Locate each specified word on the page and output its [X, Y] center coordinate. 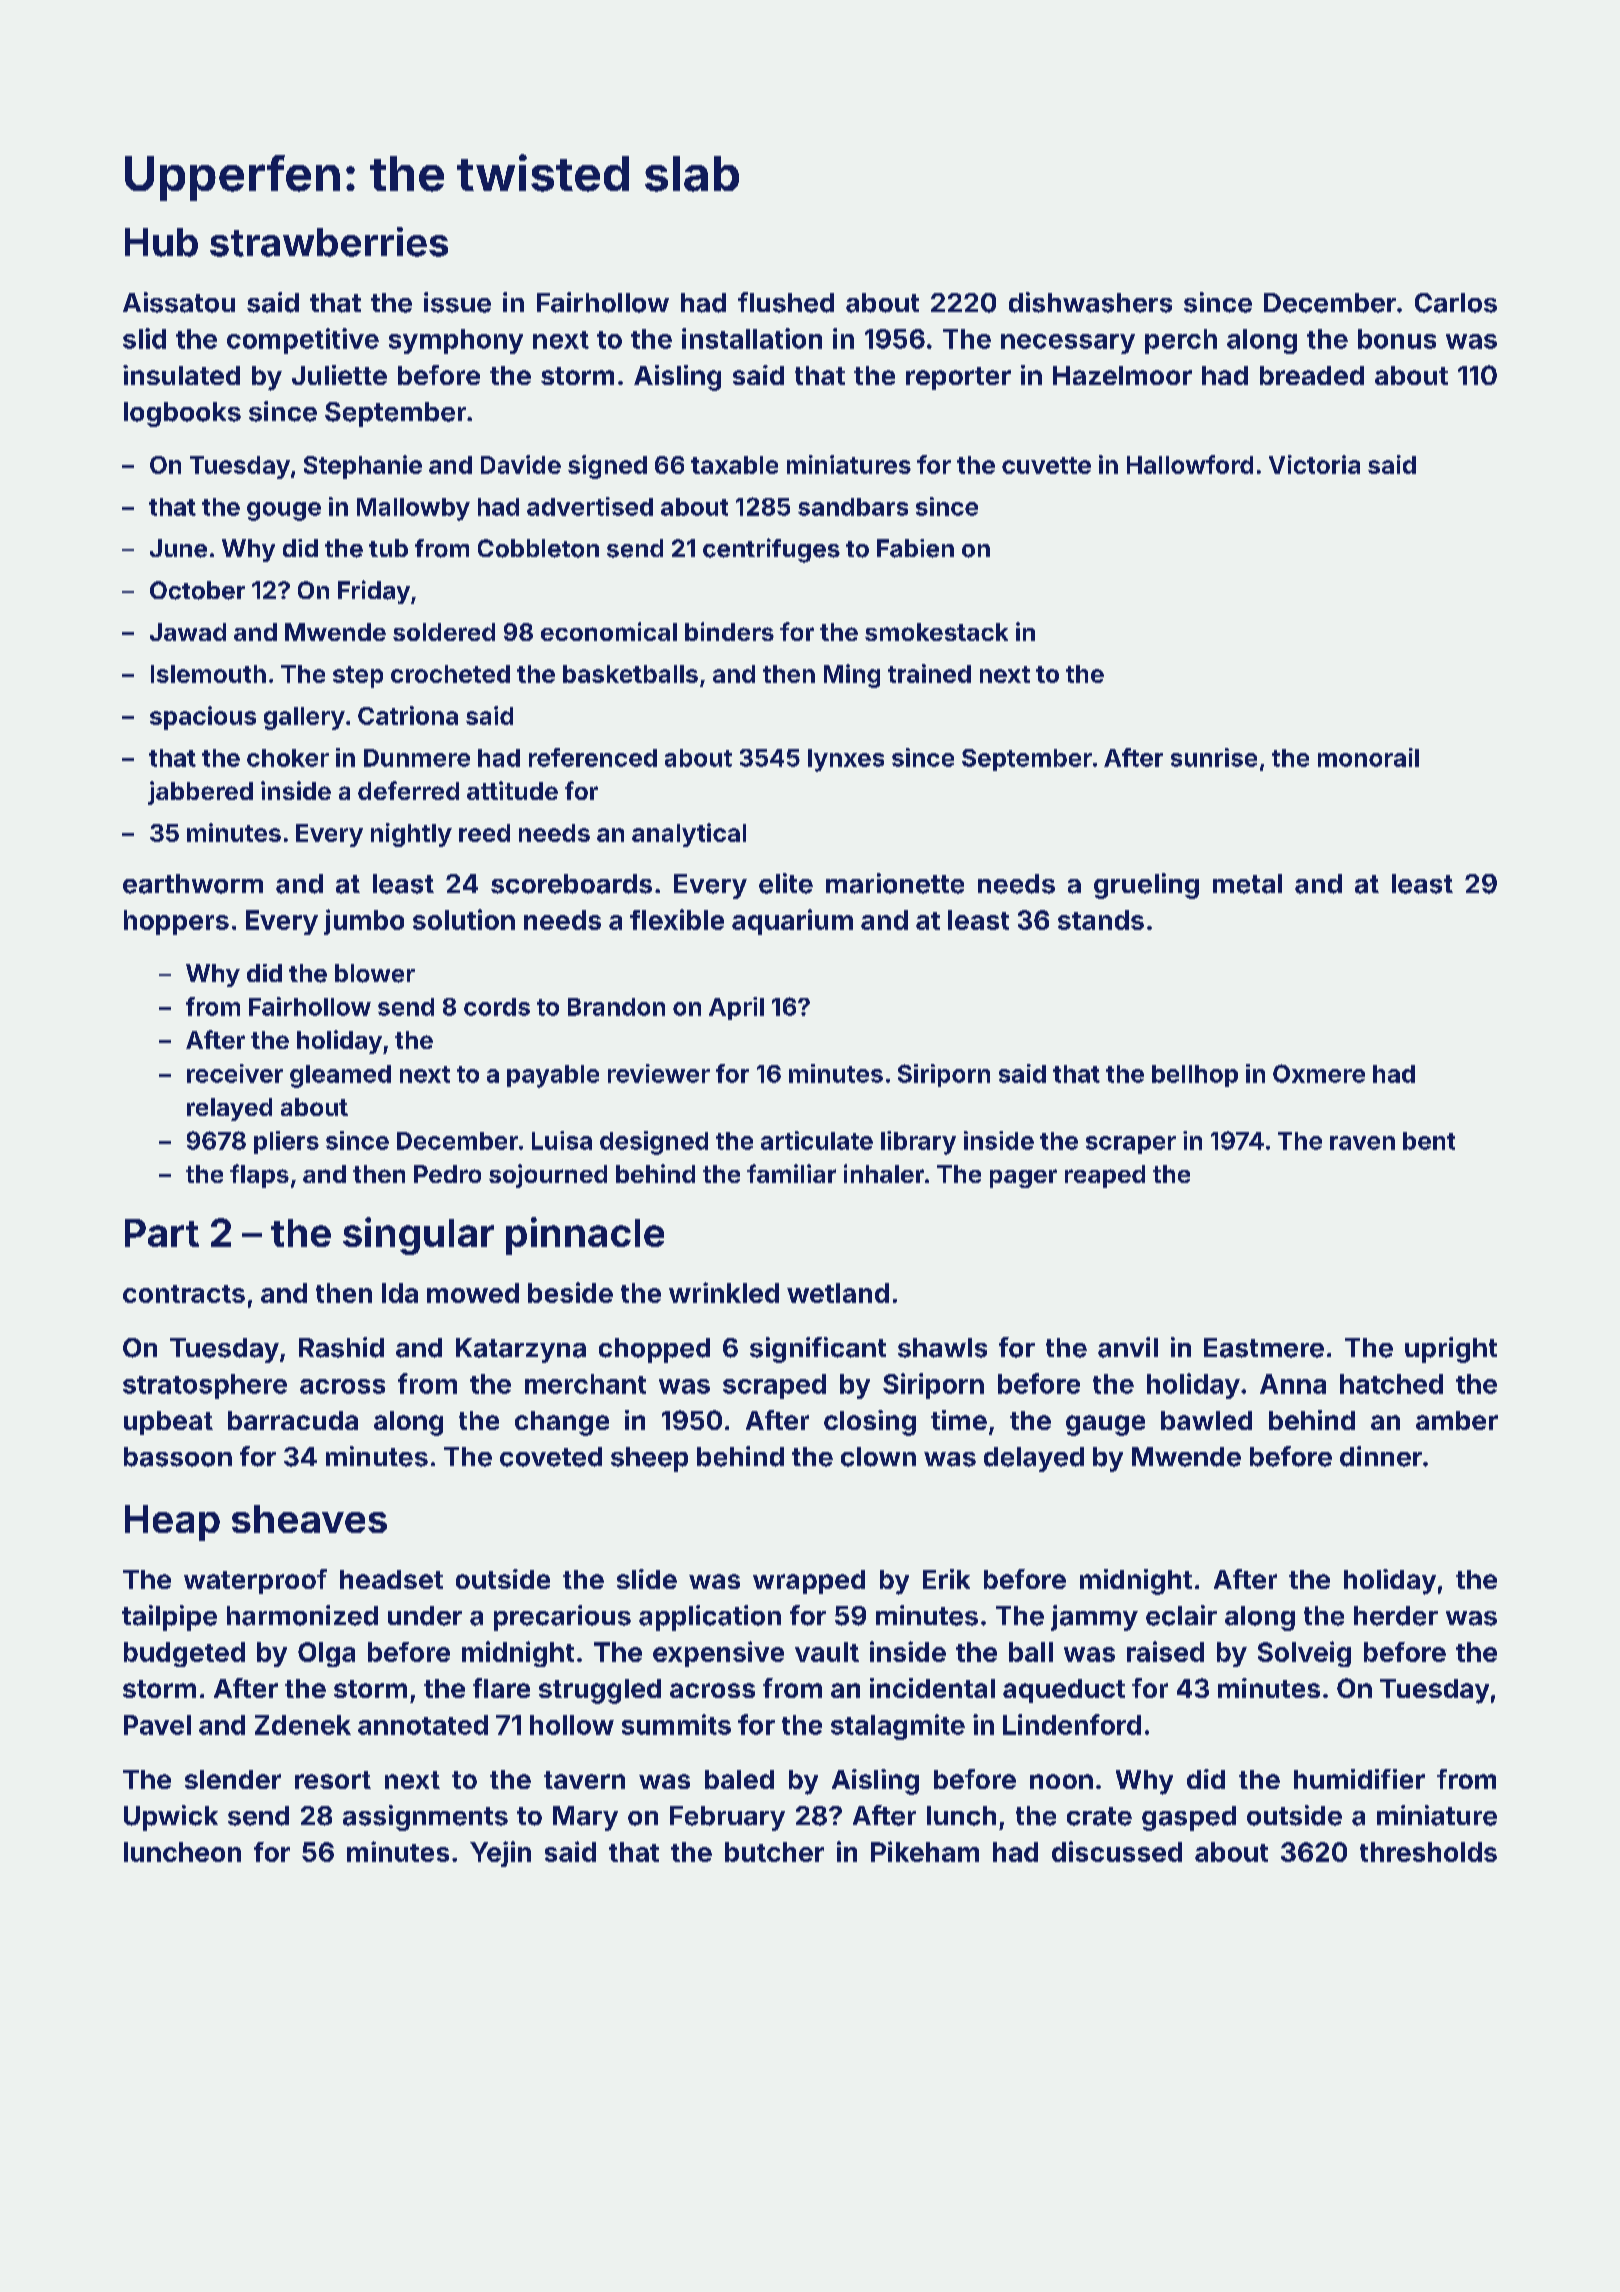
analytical [689, 835]
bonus [1397, 339]
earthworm [193, 884]
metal [1247, 884]
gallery [304, 718]
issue [457, 302]
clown [878, 1457]
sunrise [1214, 757]
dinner [1381, 1456]
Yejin [500, 1854]
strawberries [329, 242]
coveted [551, 1457]
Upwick [171, 1818]
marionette [895, 883]
